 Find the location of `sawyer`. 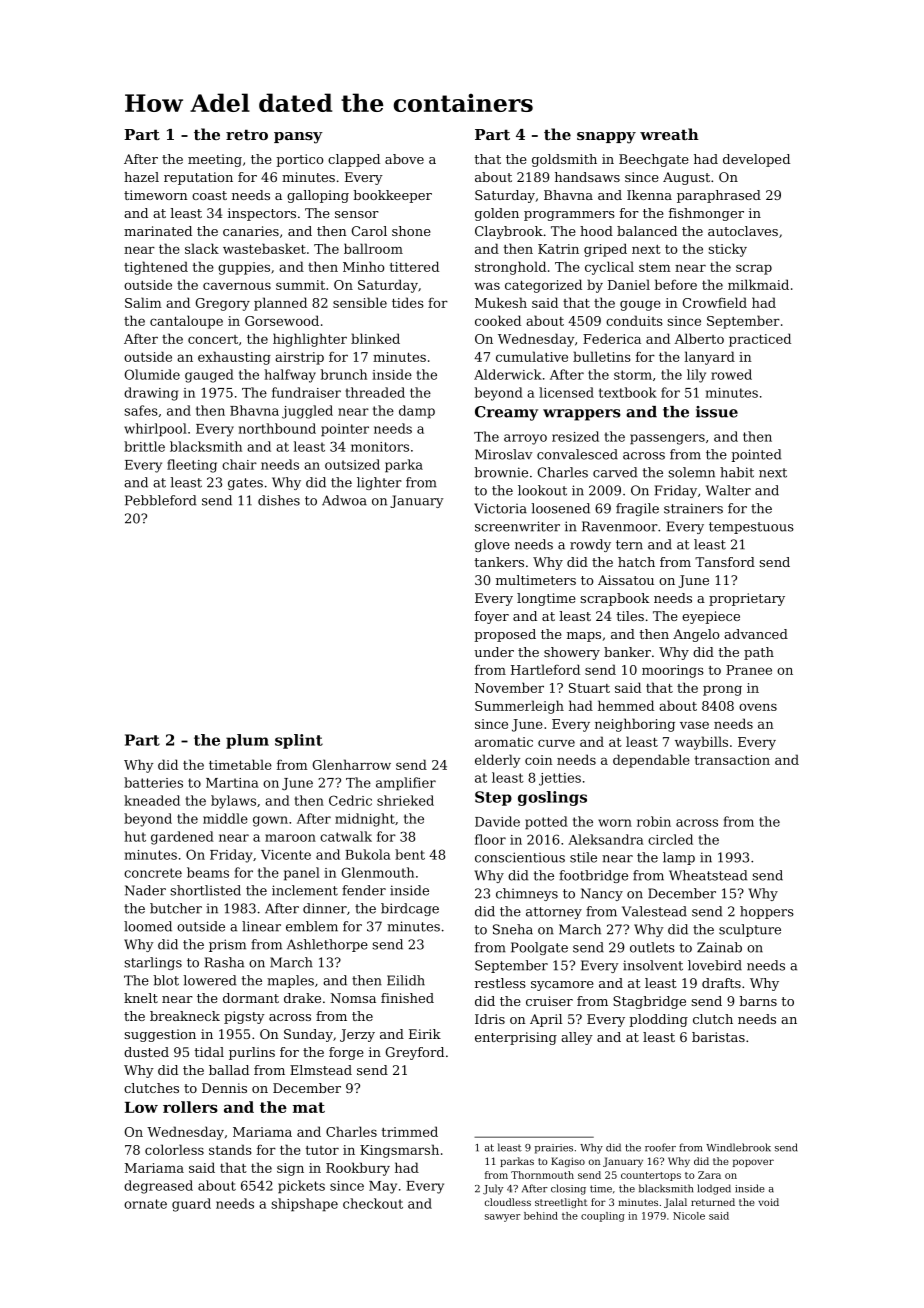

sawyer is located at coordinates (502, 1218).
